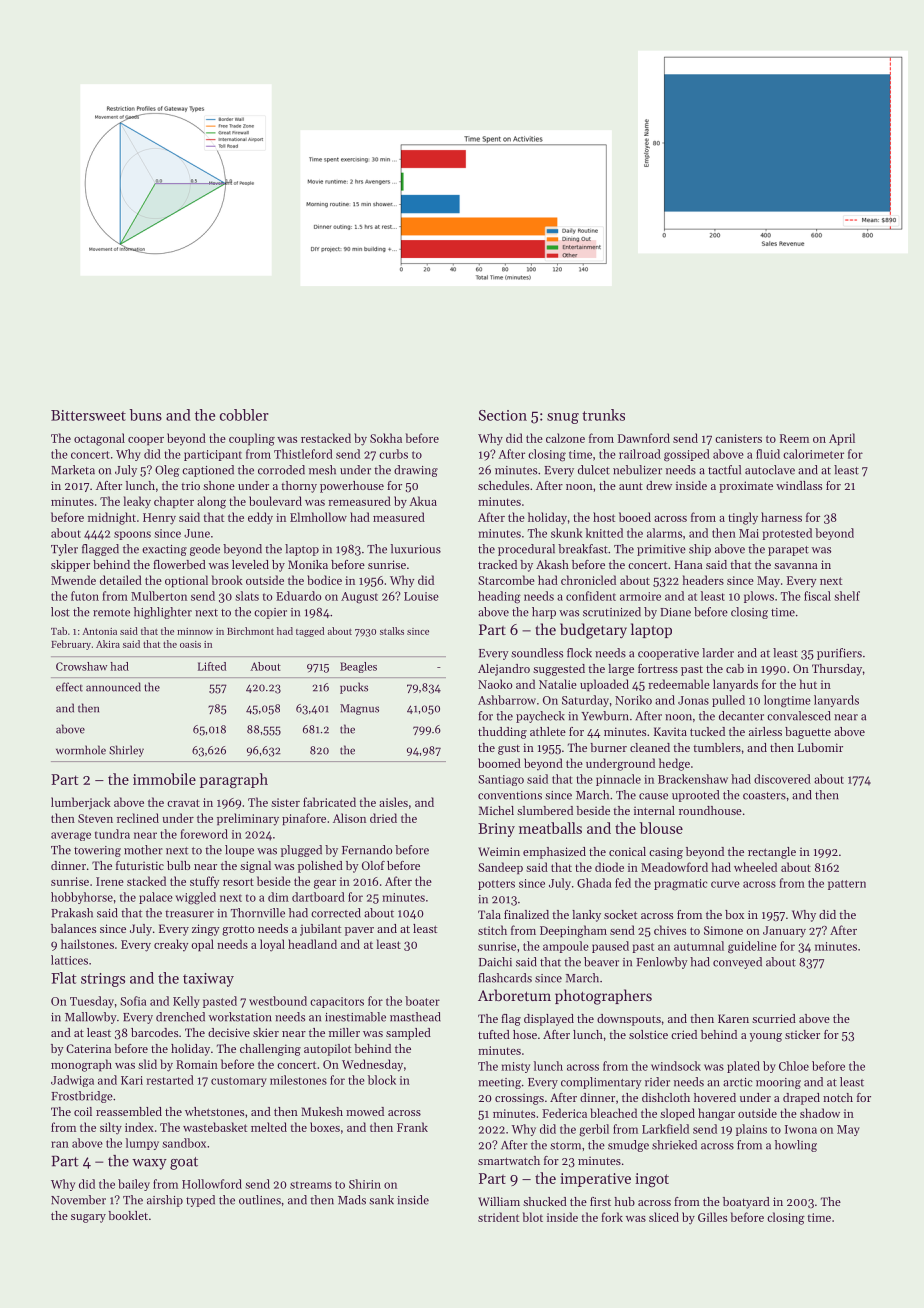 This screenshot has height=1308, width=924. Describe the element at coordinates (503, 415) in the screenshot. I see `Section` at that location.
